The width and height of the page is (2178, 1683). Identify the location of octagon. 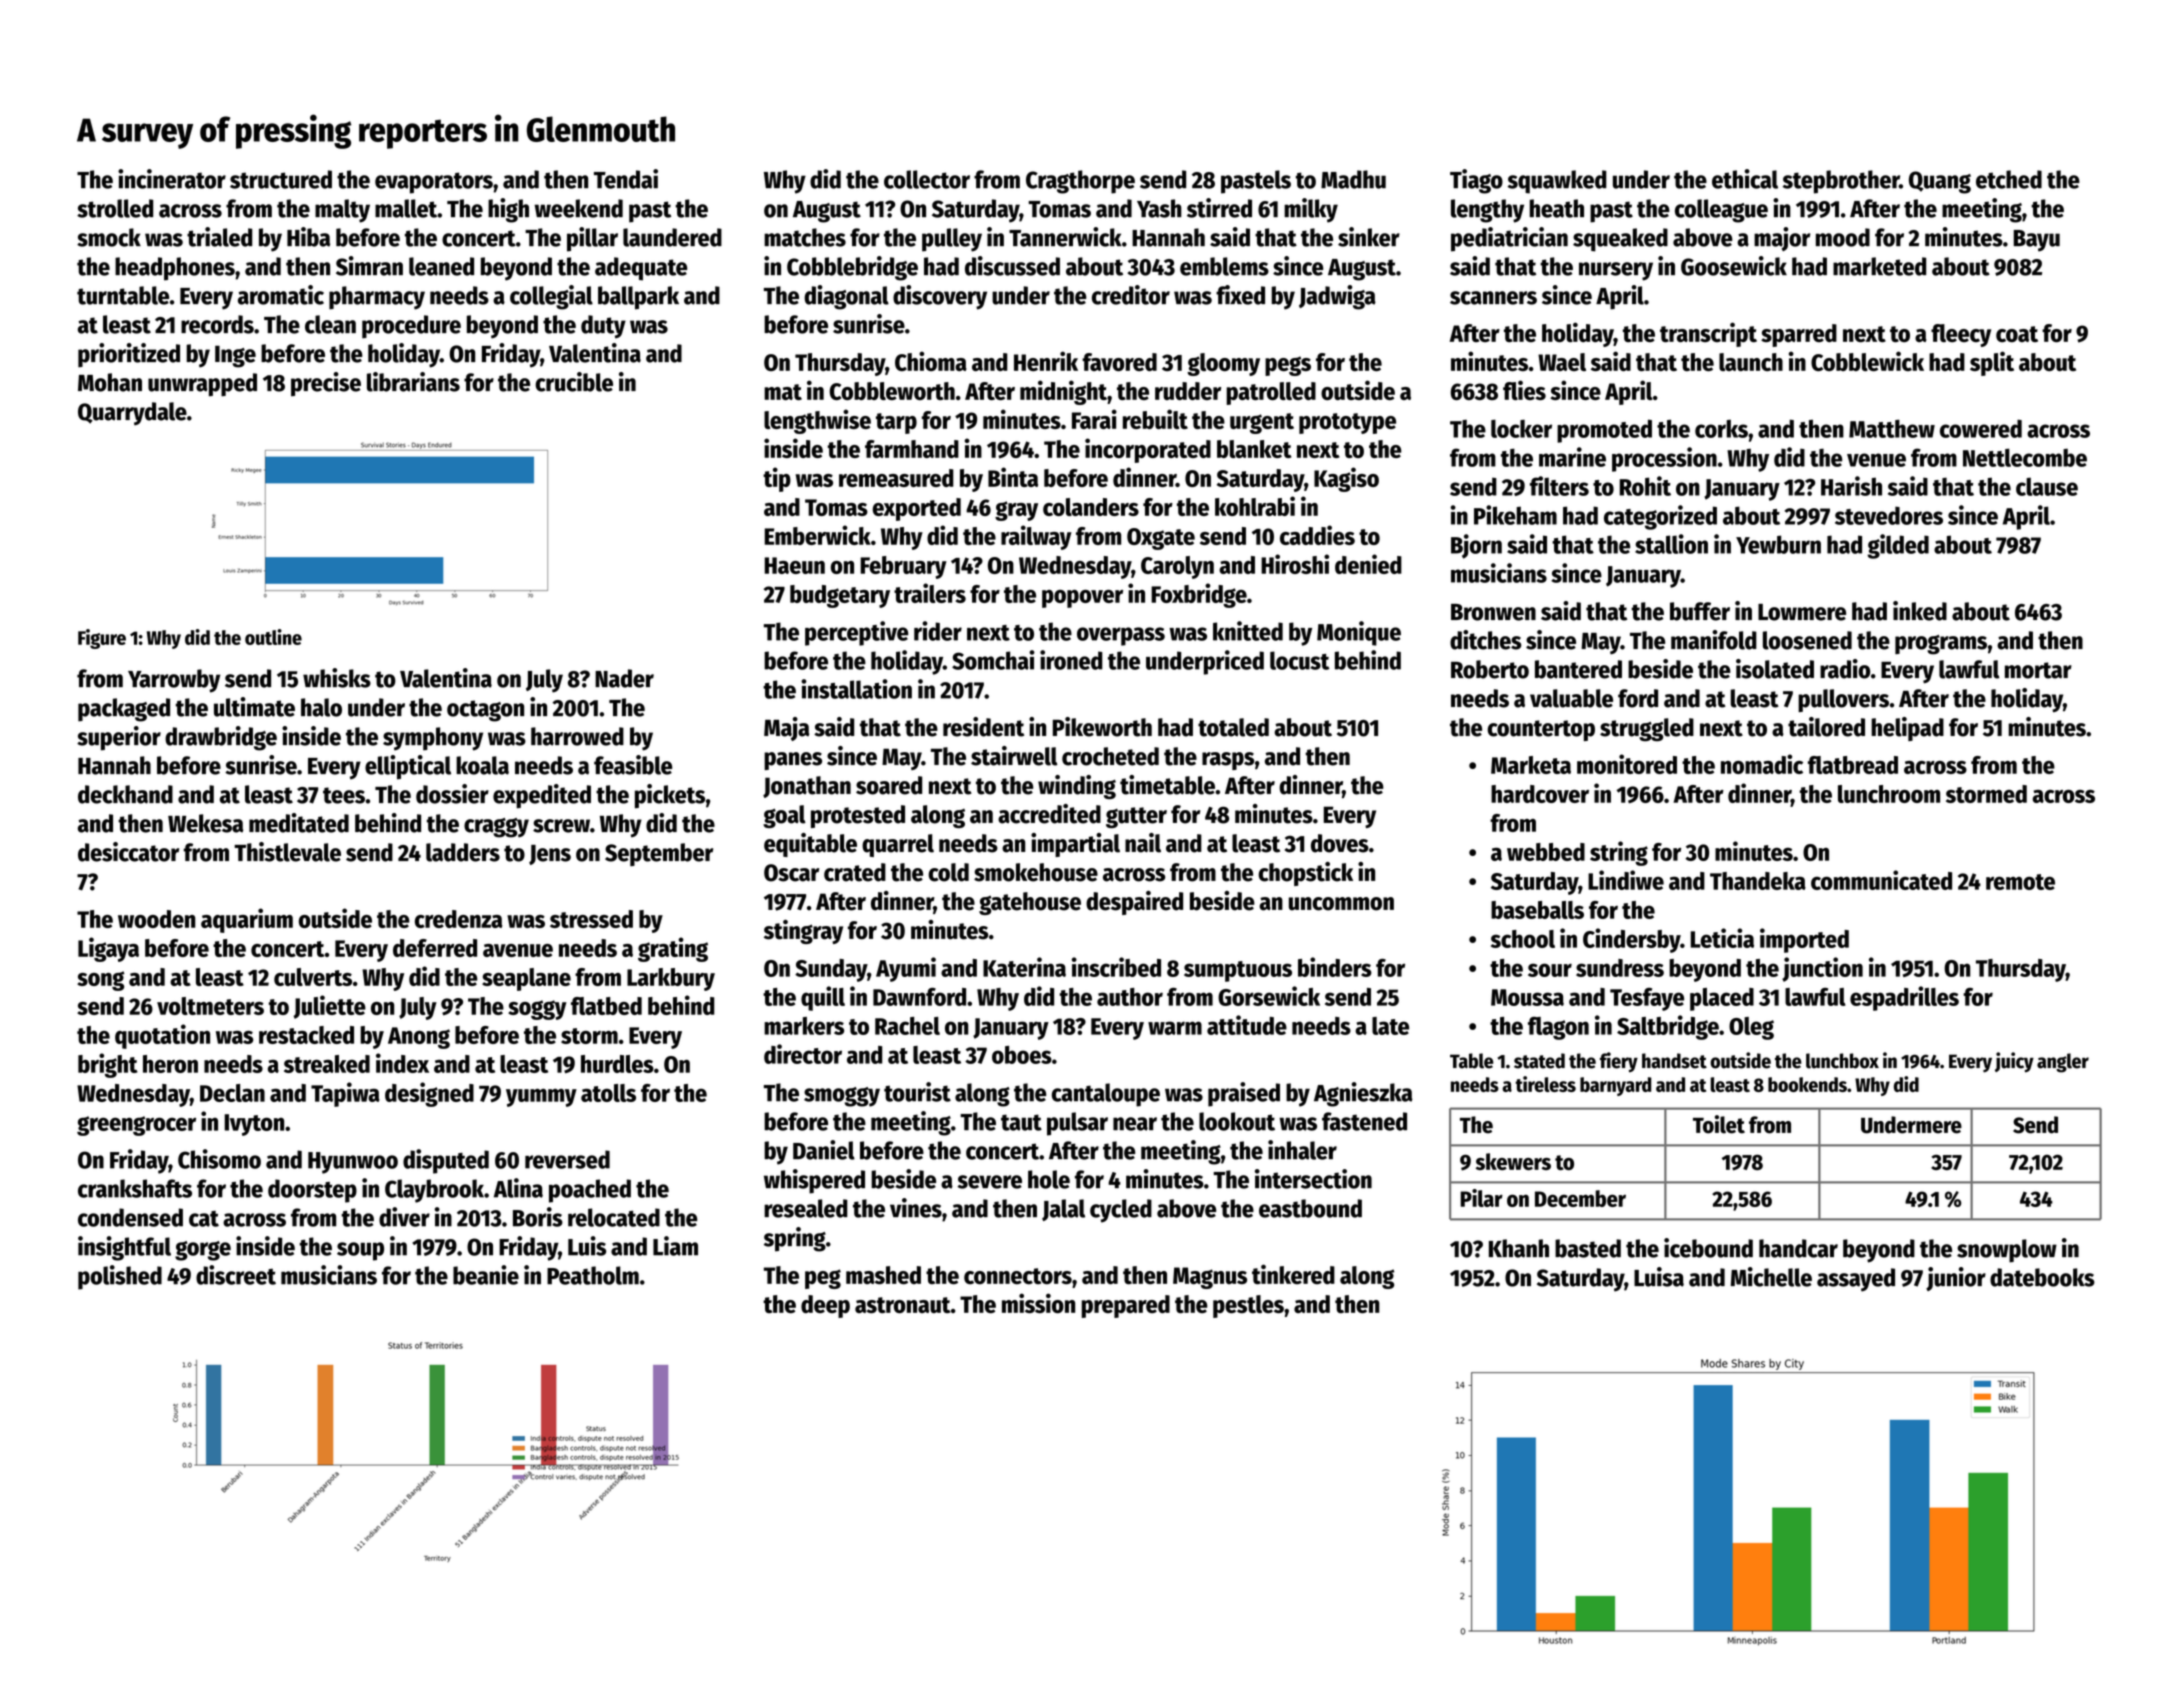
(485, 711).
